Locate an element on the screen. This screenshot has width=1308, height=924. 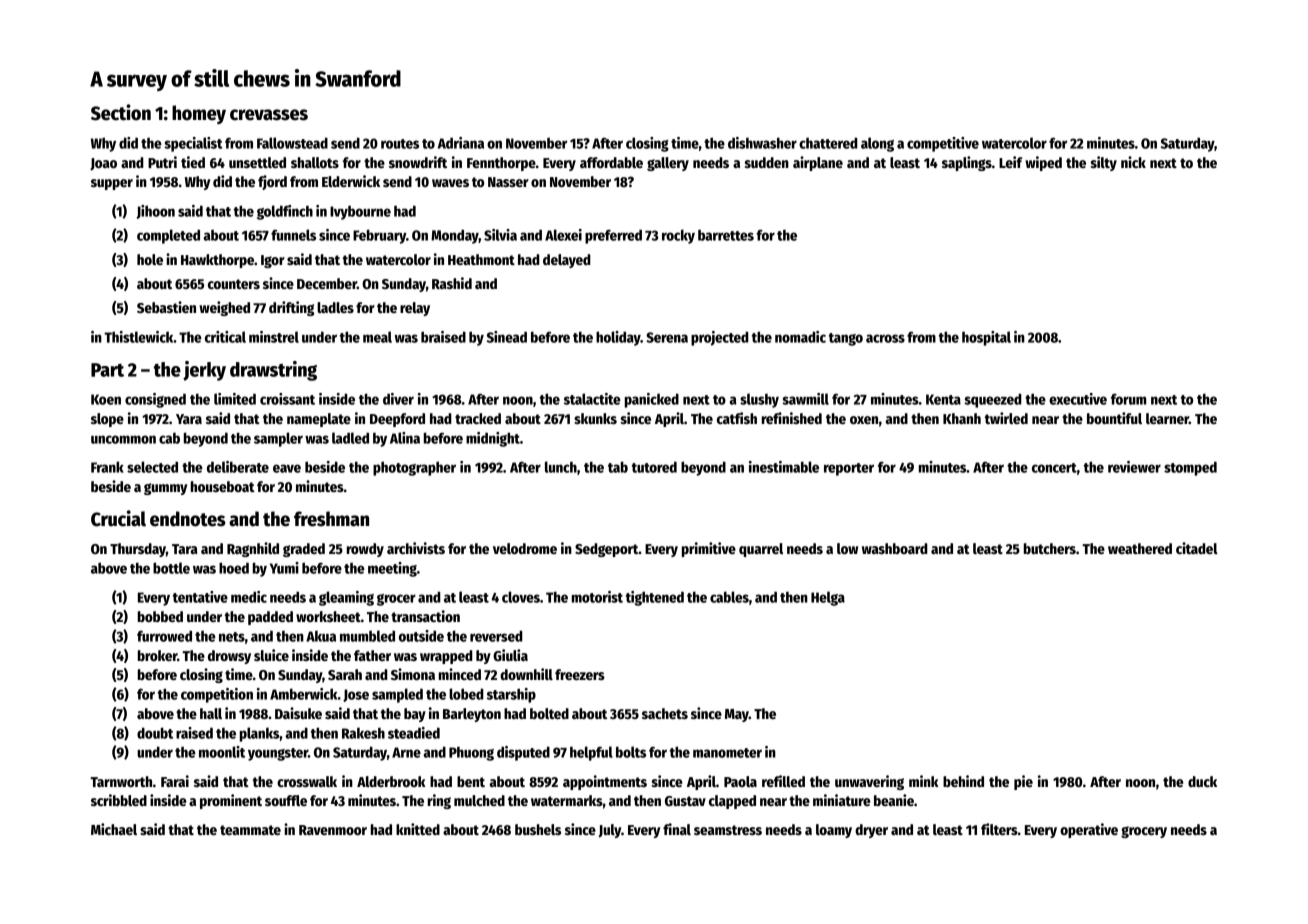
Elderwick is located at coordinates (351, 181).
